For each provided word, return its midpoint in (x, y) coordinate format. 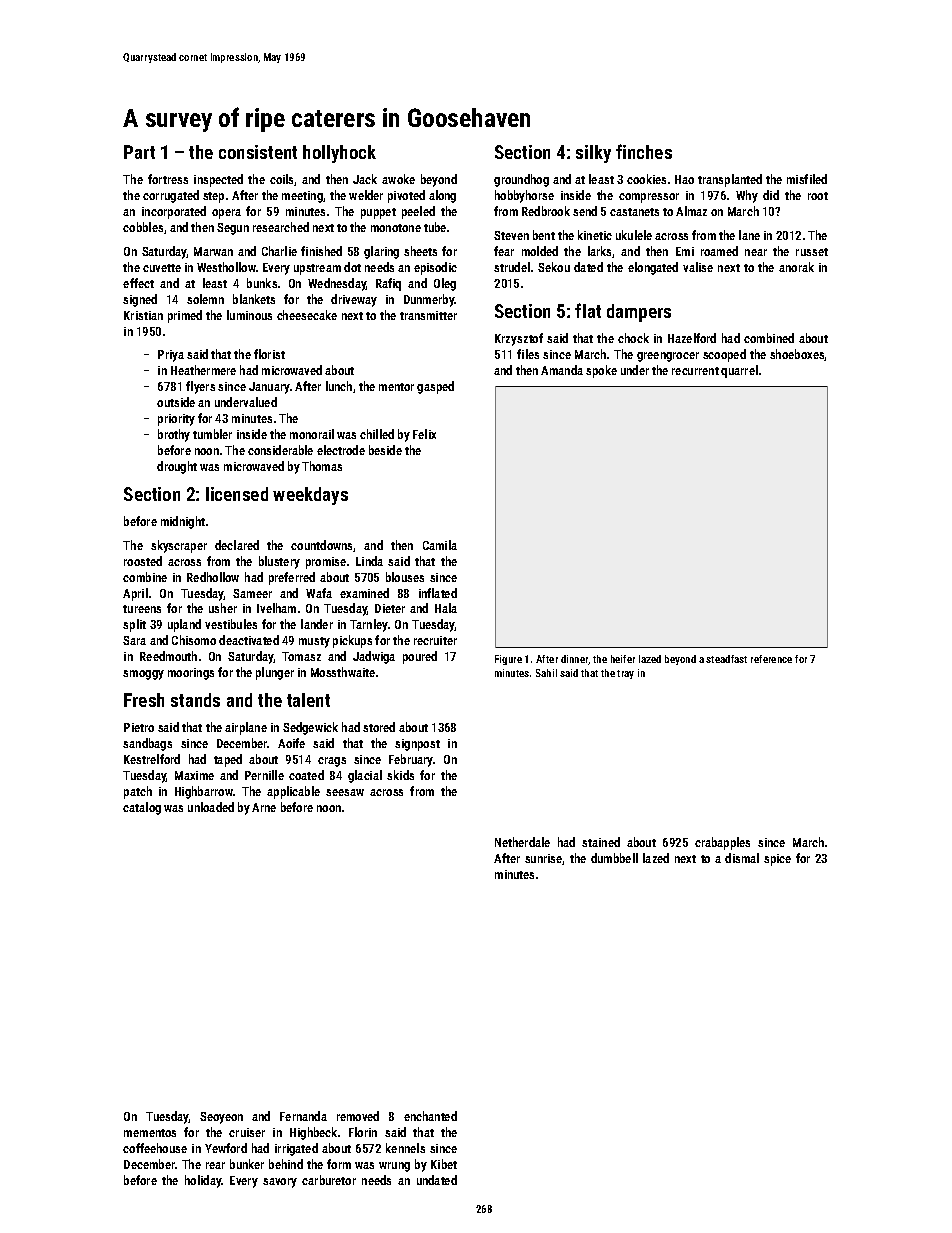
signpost (417, 745)
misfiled (807, 179)
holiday (203, 1181)
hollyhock (339, 154)
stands (195, 700)
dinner (575, 660)
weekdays (310, 496)
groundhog (521, 180)
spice (777, 860)
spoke (601, 371)
